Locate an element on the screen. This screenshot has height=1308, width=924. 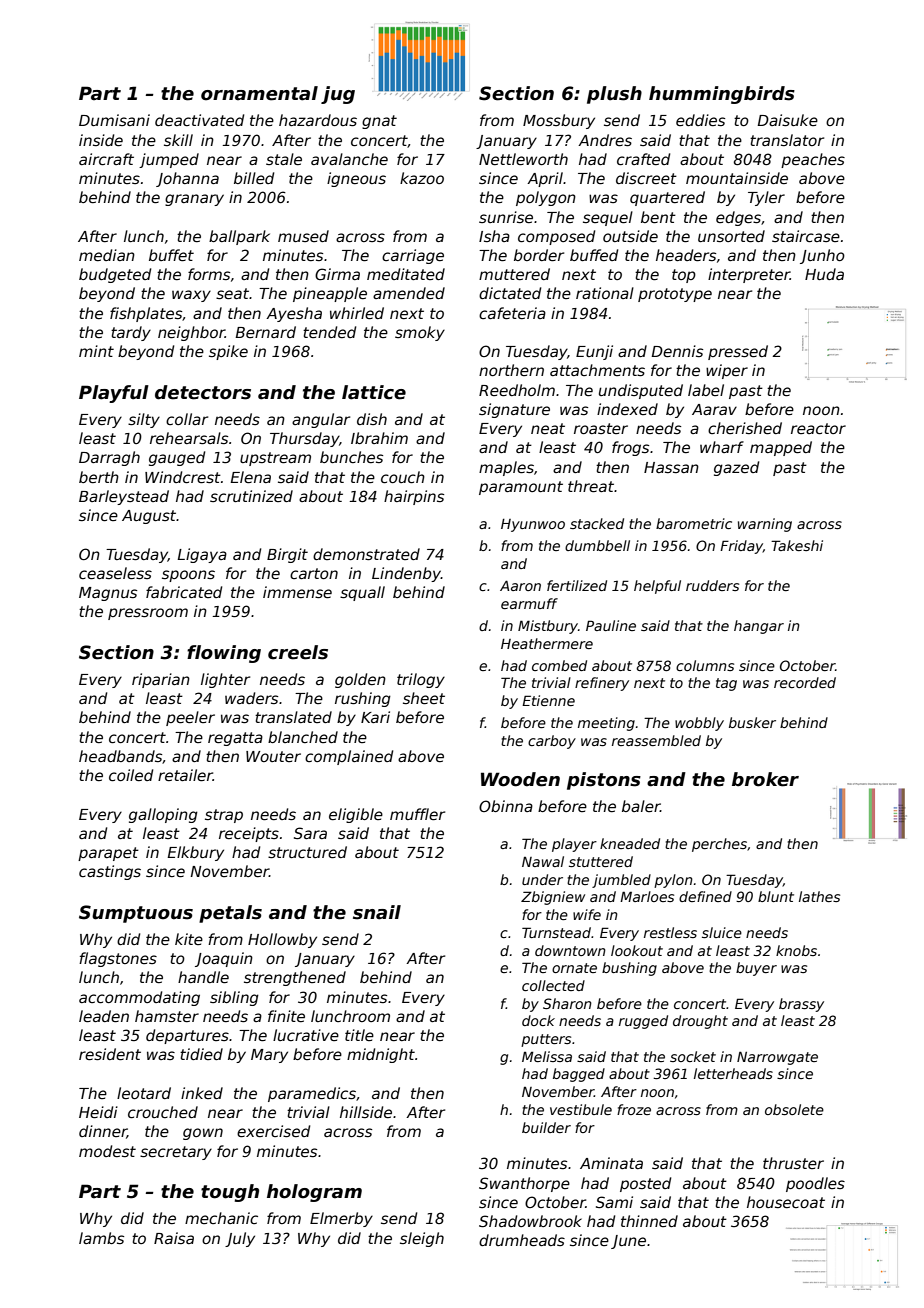
fabricated is located at coordinates (184, 592).
